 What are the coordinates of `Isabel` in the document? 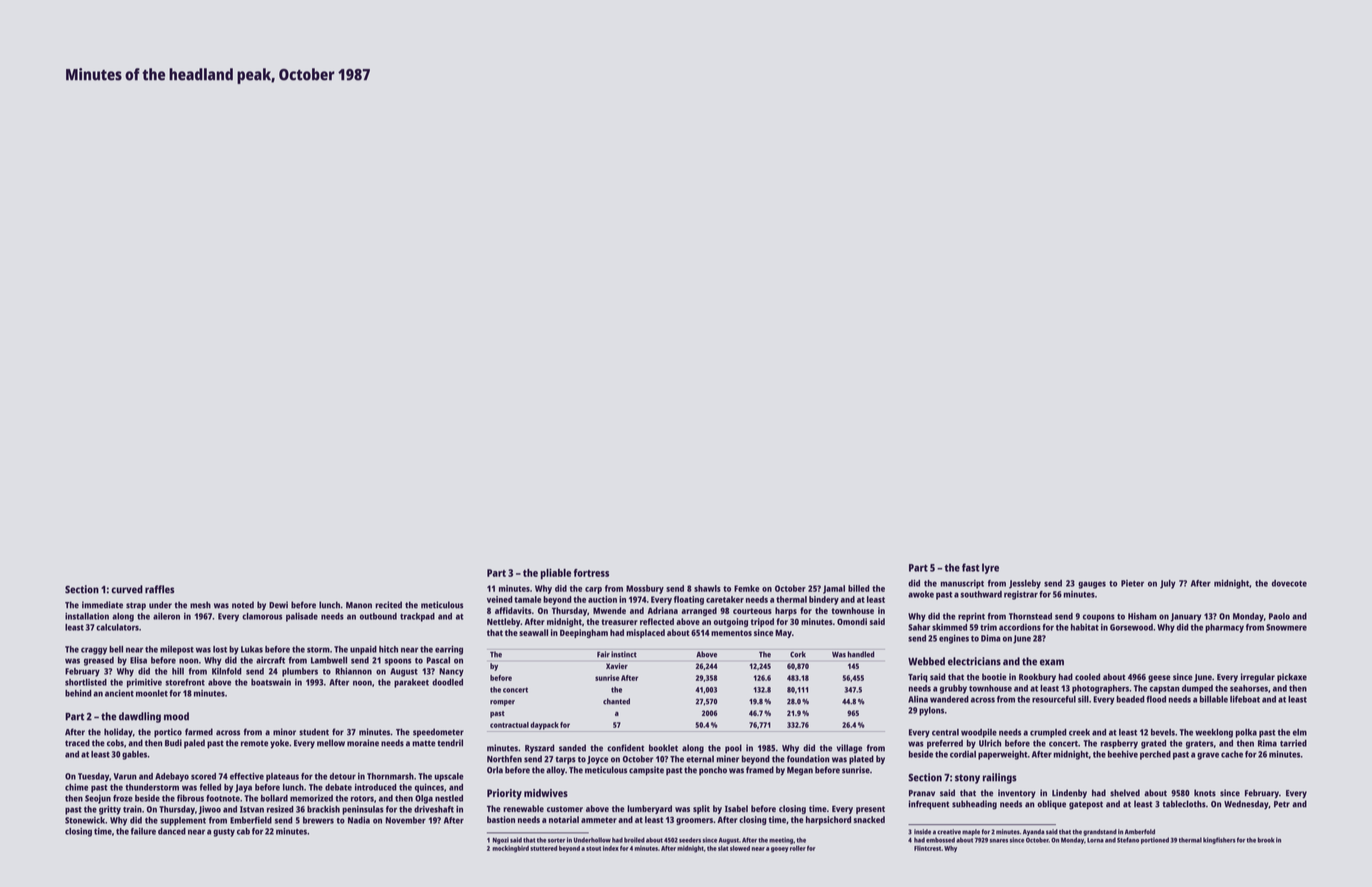 It's located at (736, 808).
